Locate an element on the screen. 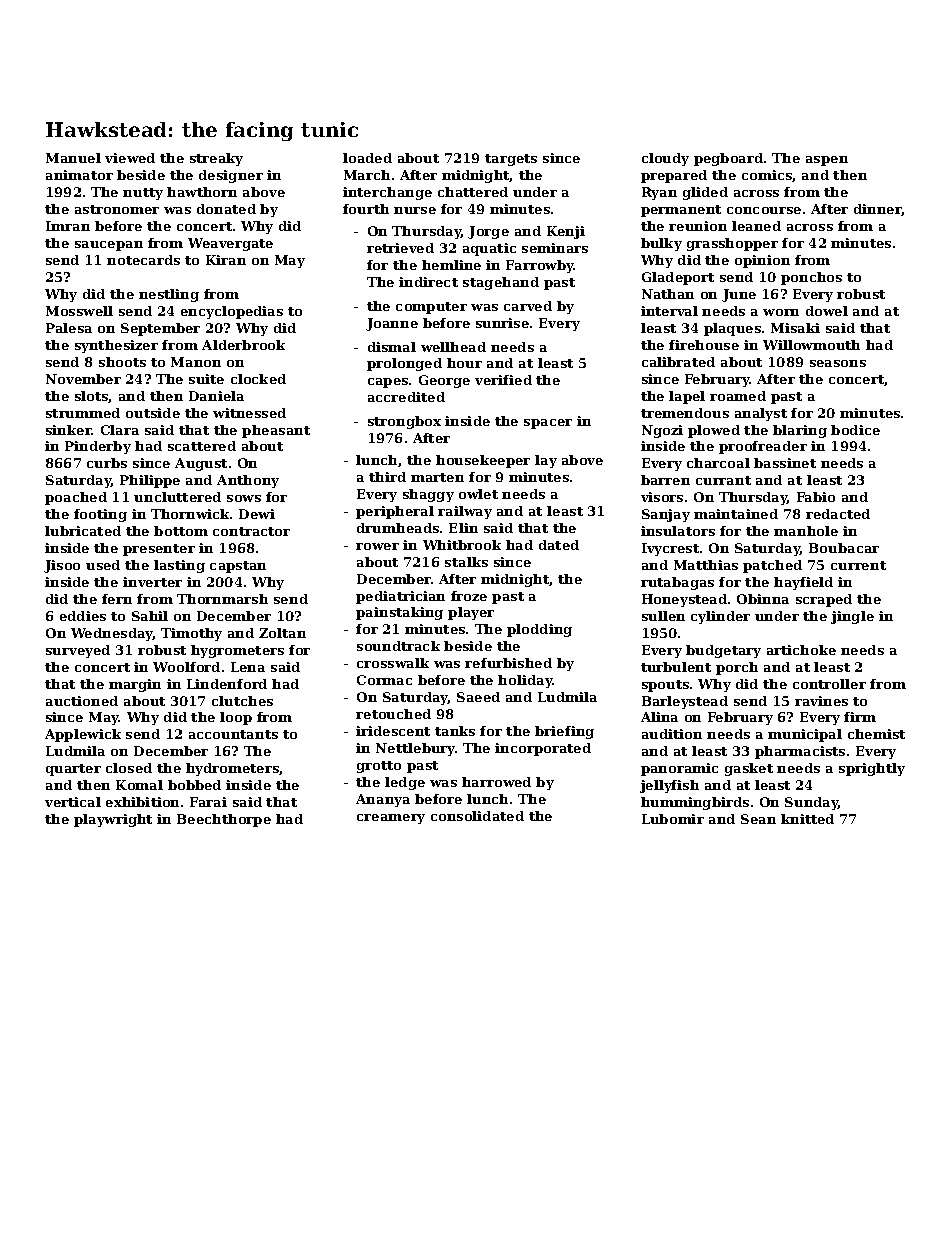 This screenshot has height=1233, width=952. soundtrack is located at coordinates (398, 646).
